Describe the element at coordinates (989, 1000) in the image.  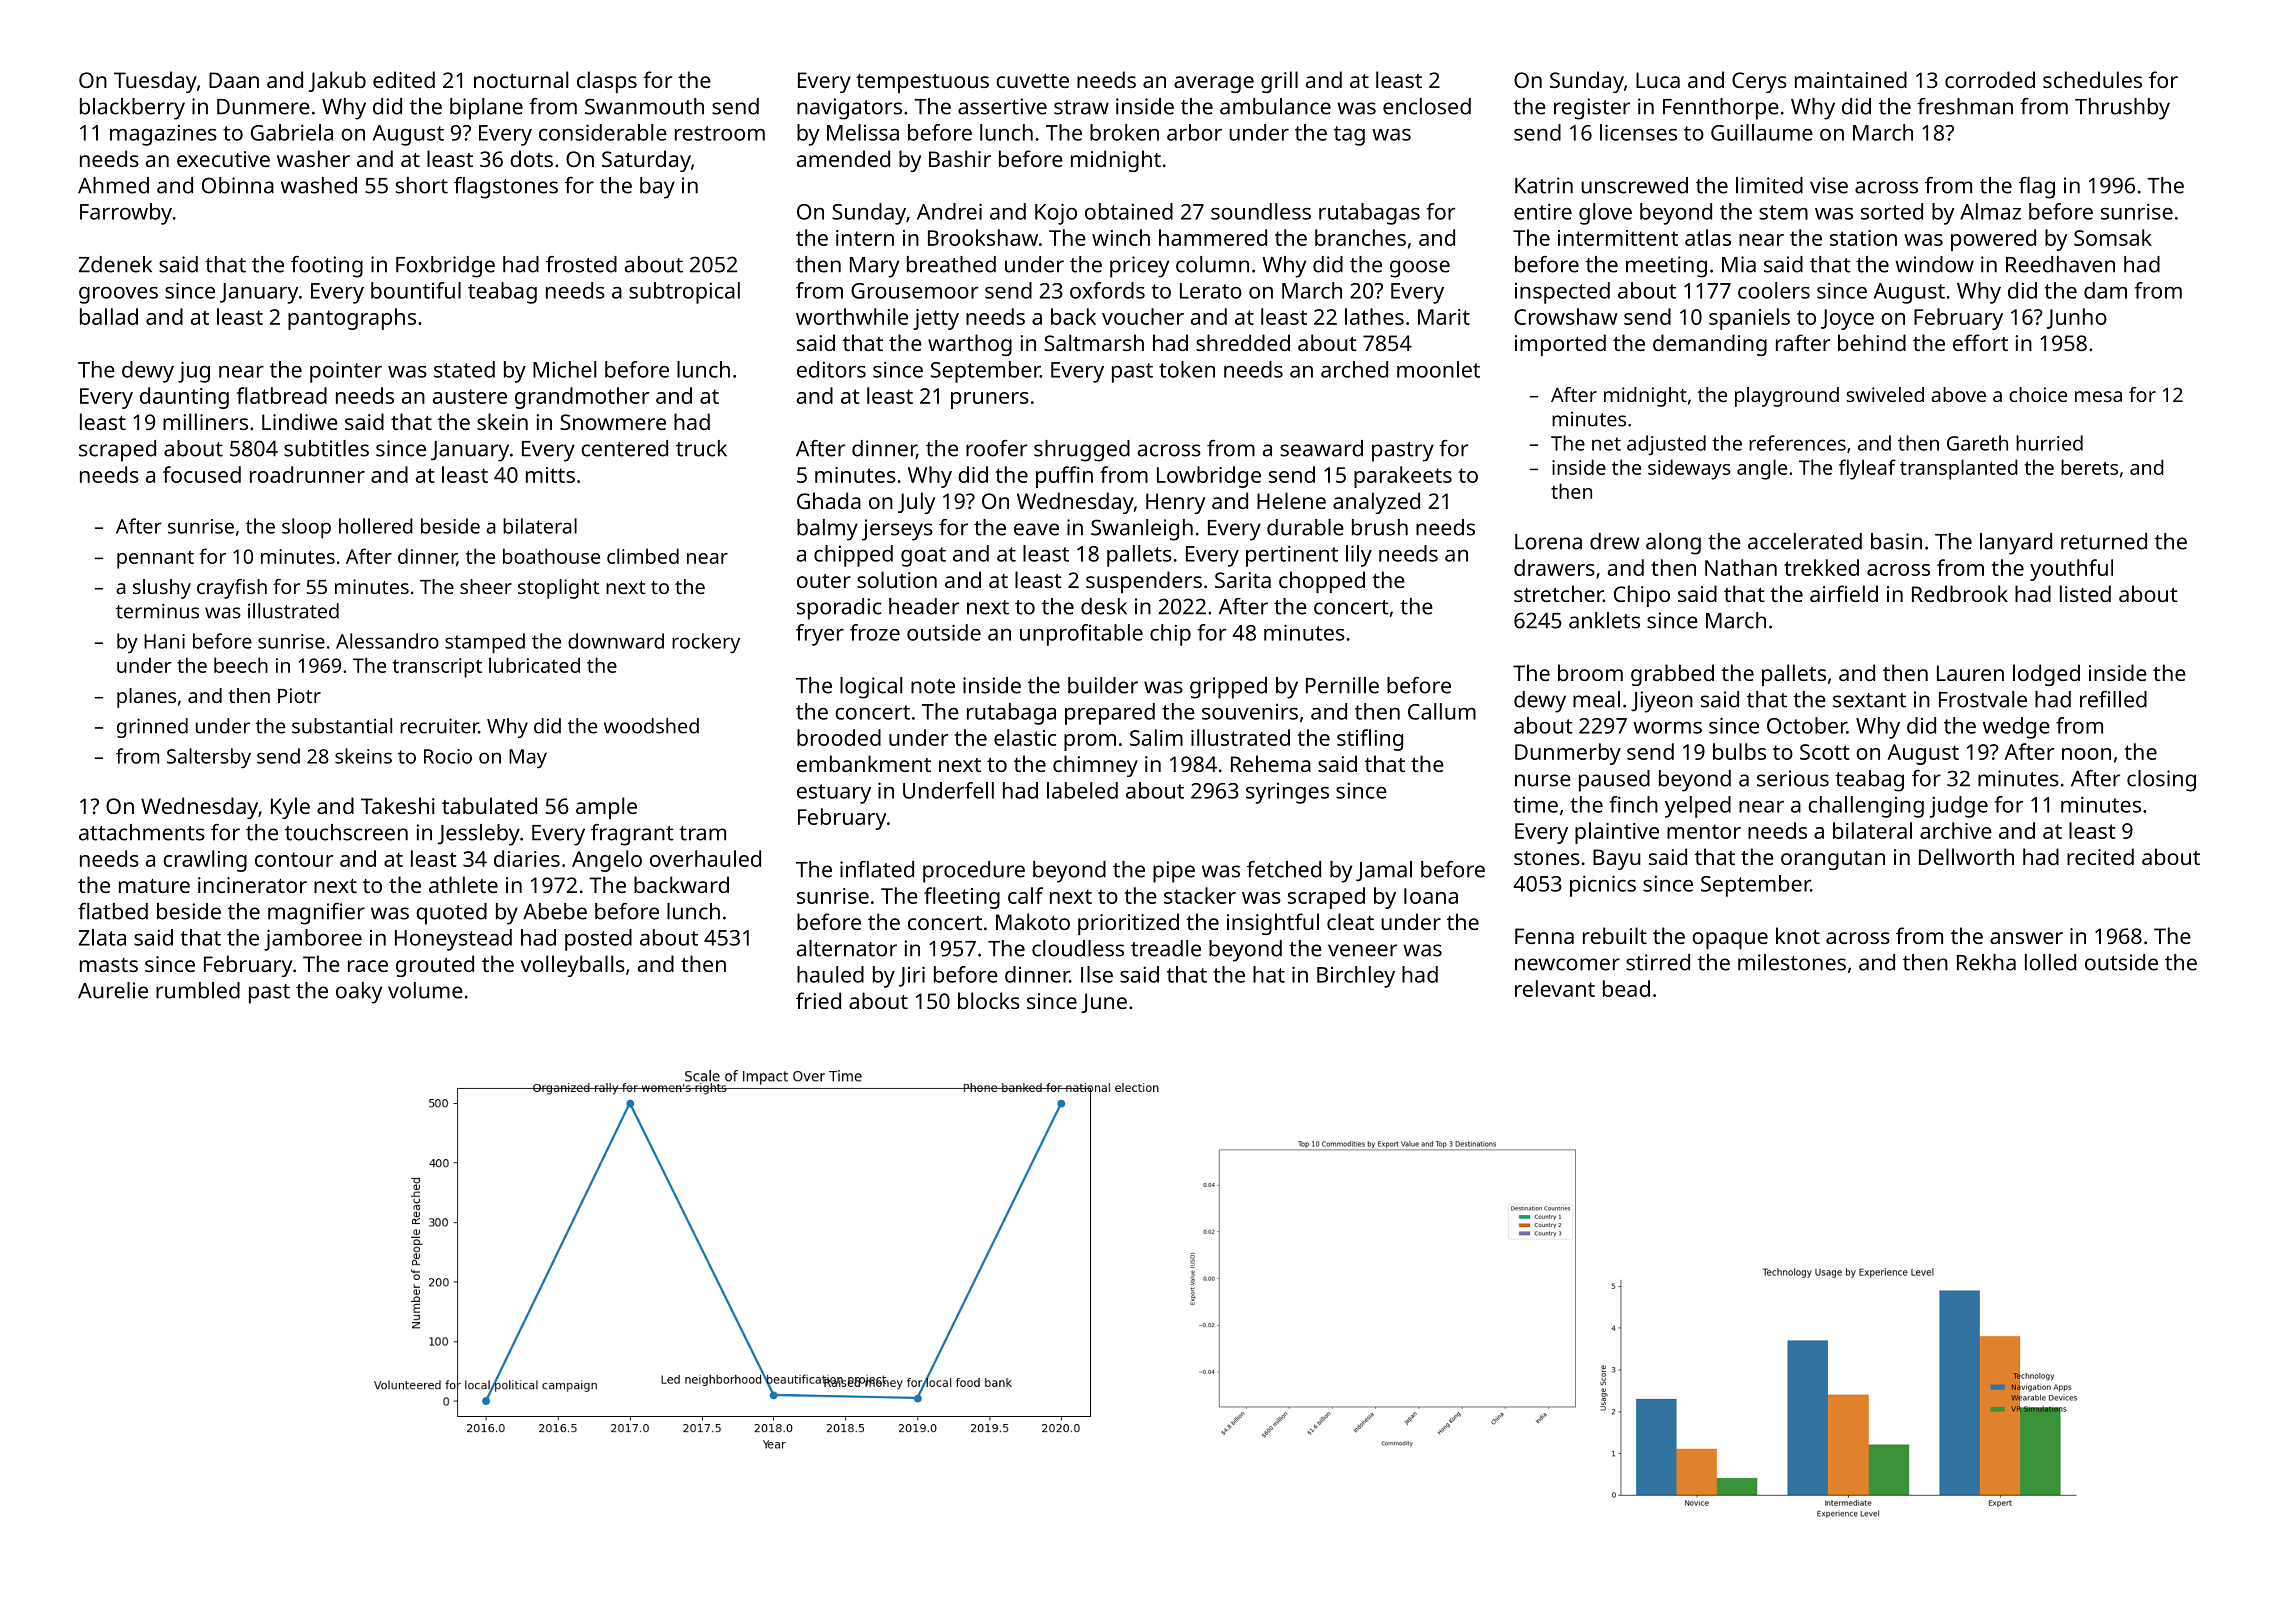
I see `blocks` at that location.
